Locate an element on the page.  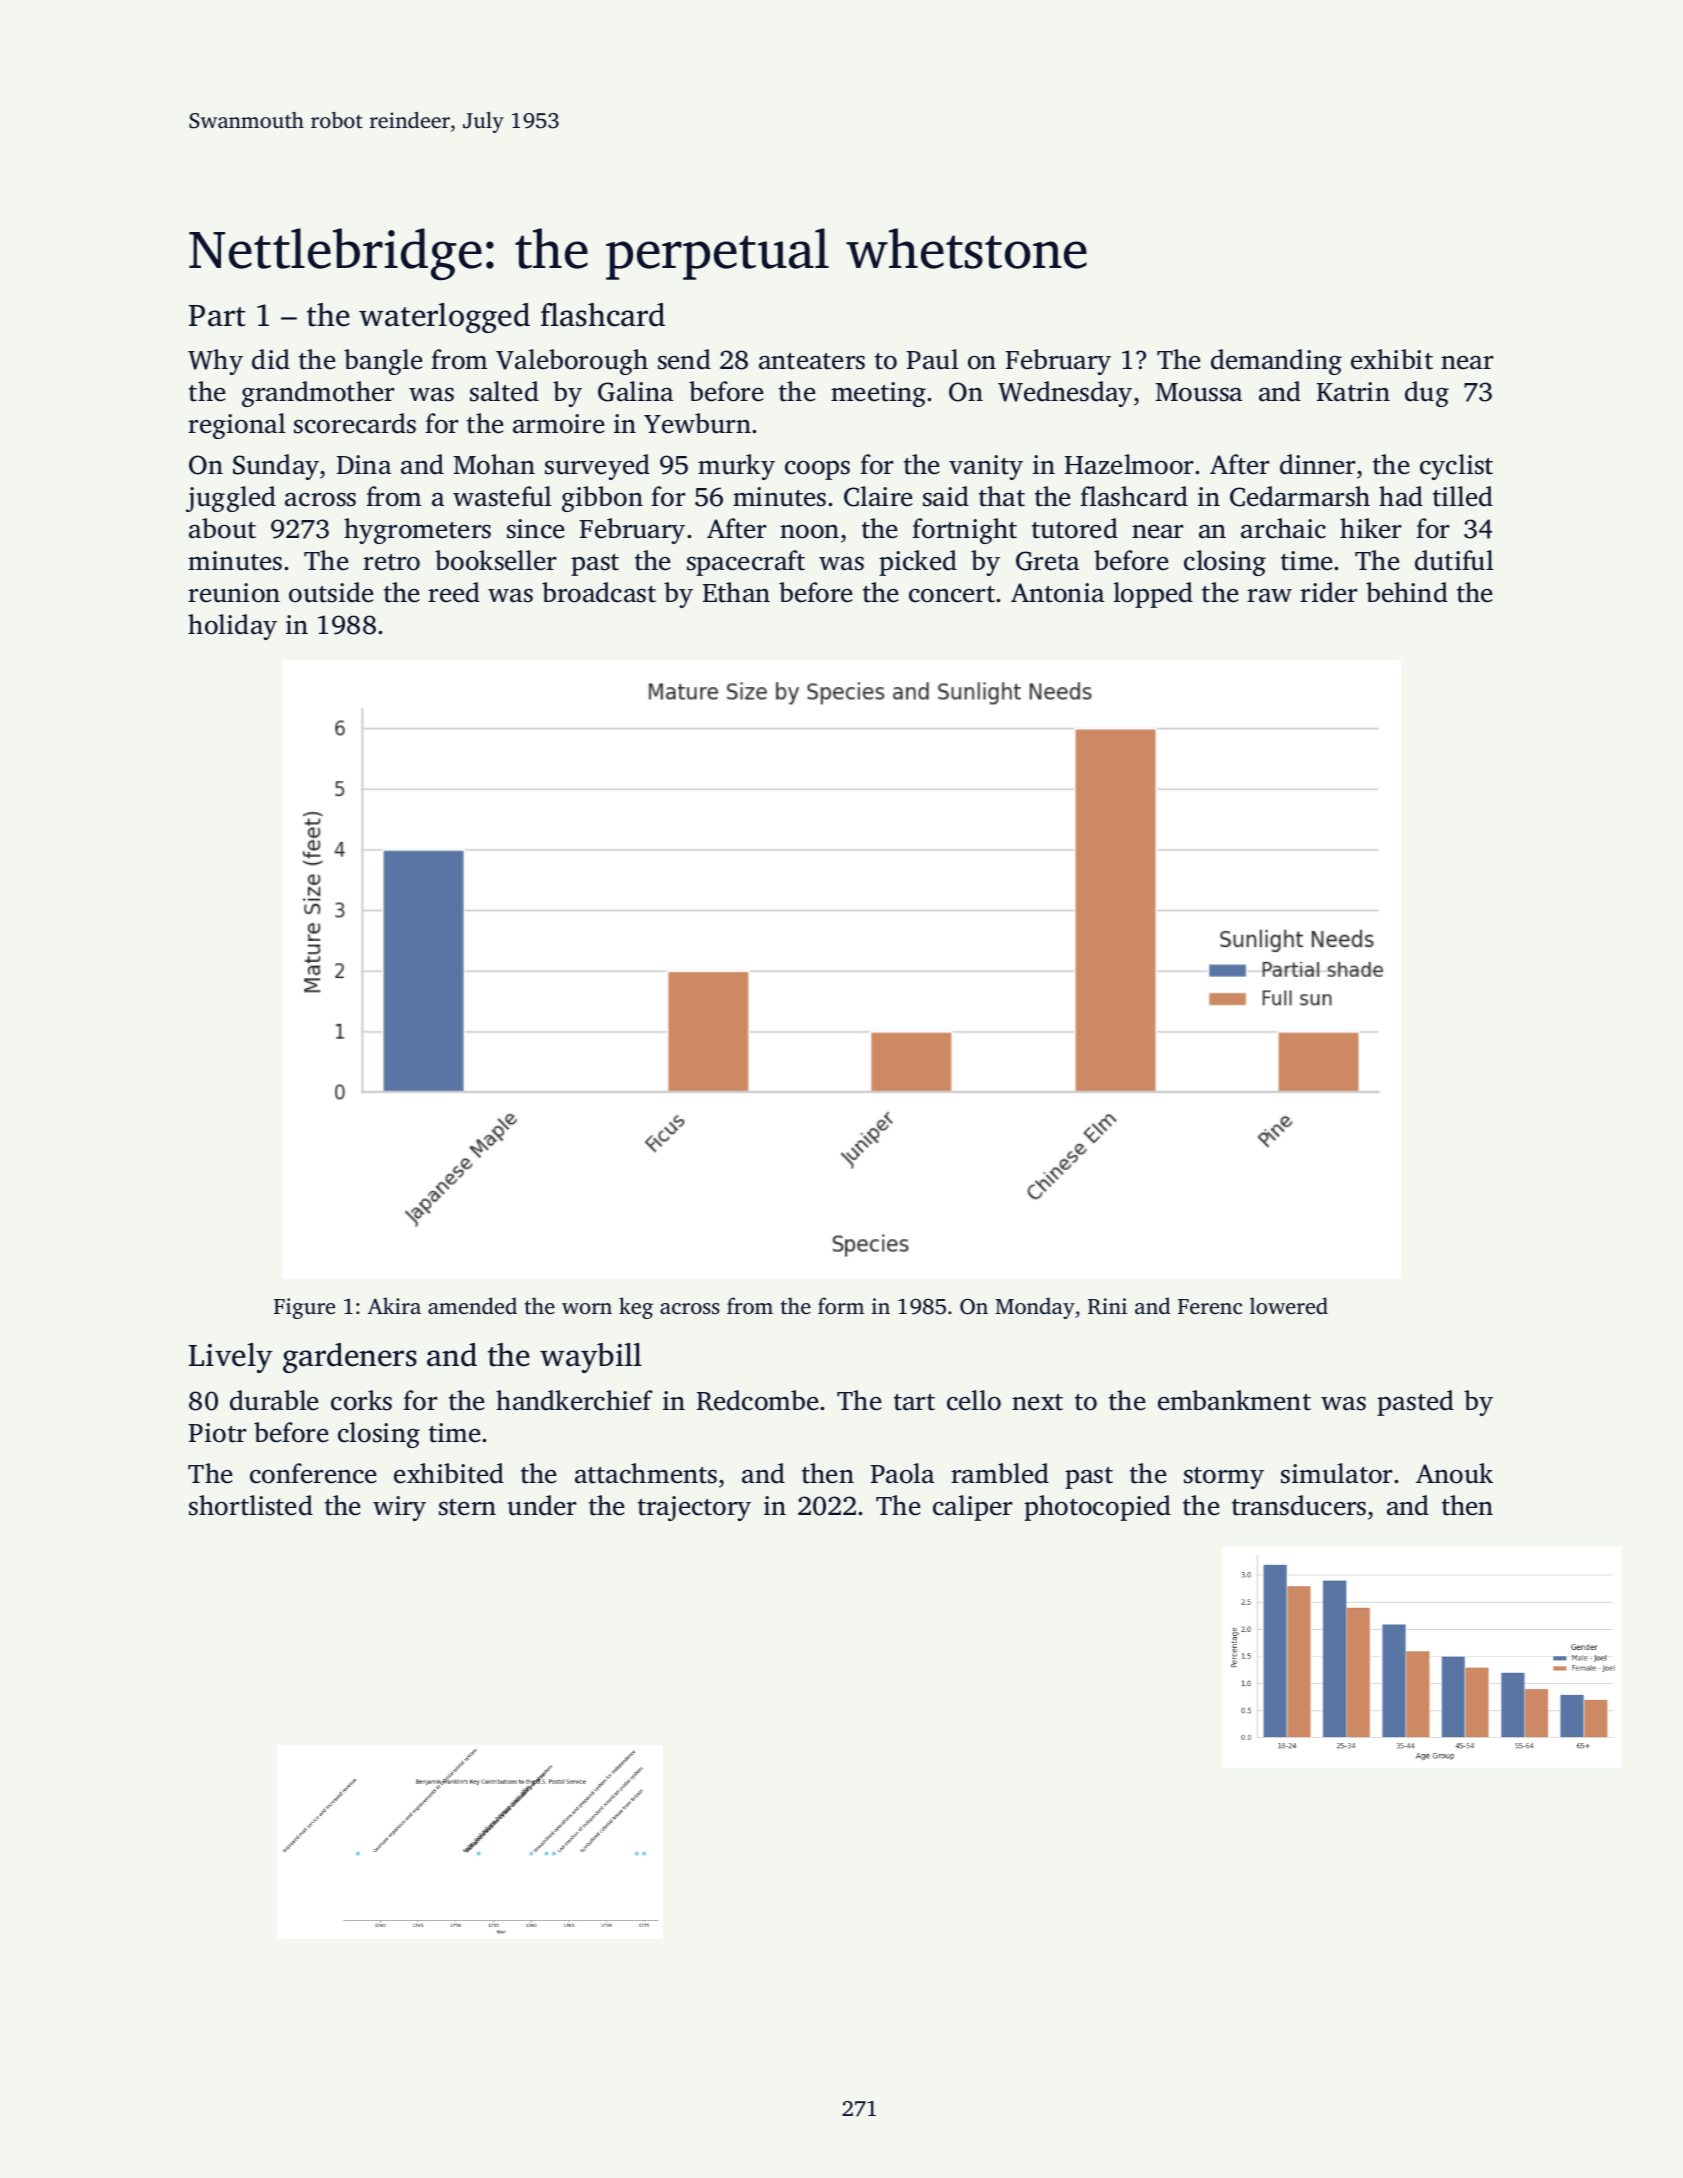
wiry is located at coordinates (399, 1508).
